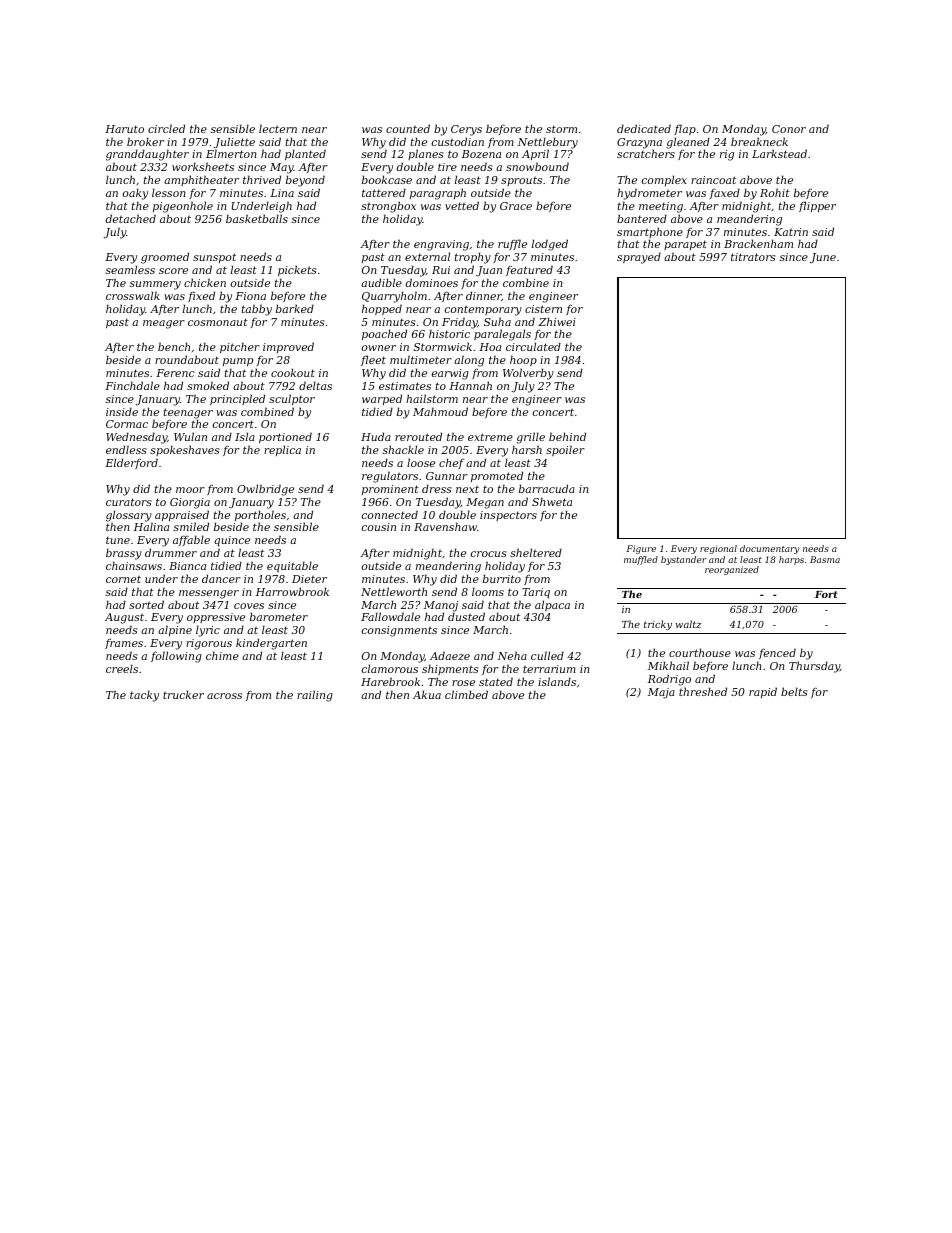  Describe the element at coordinates (565, 450) in the screenshot. I see `spoiler` at that location.
